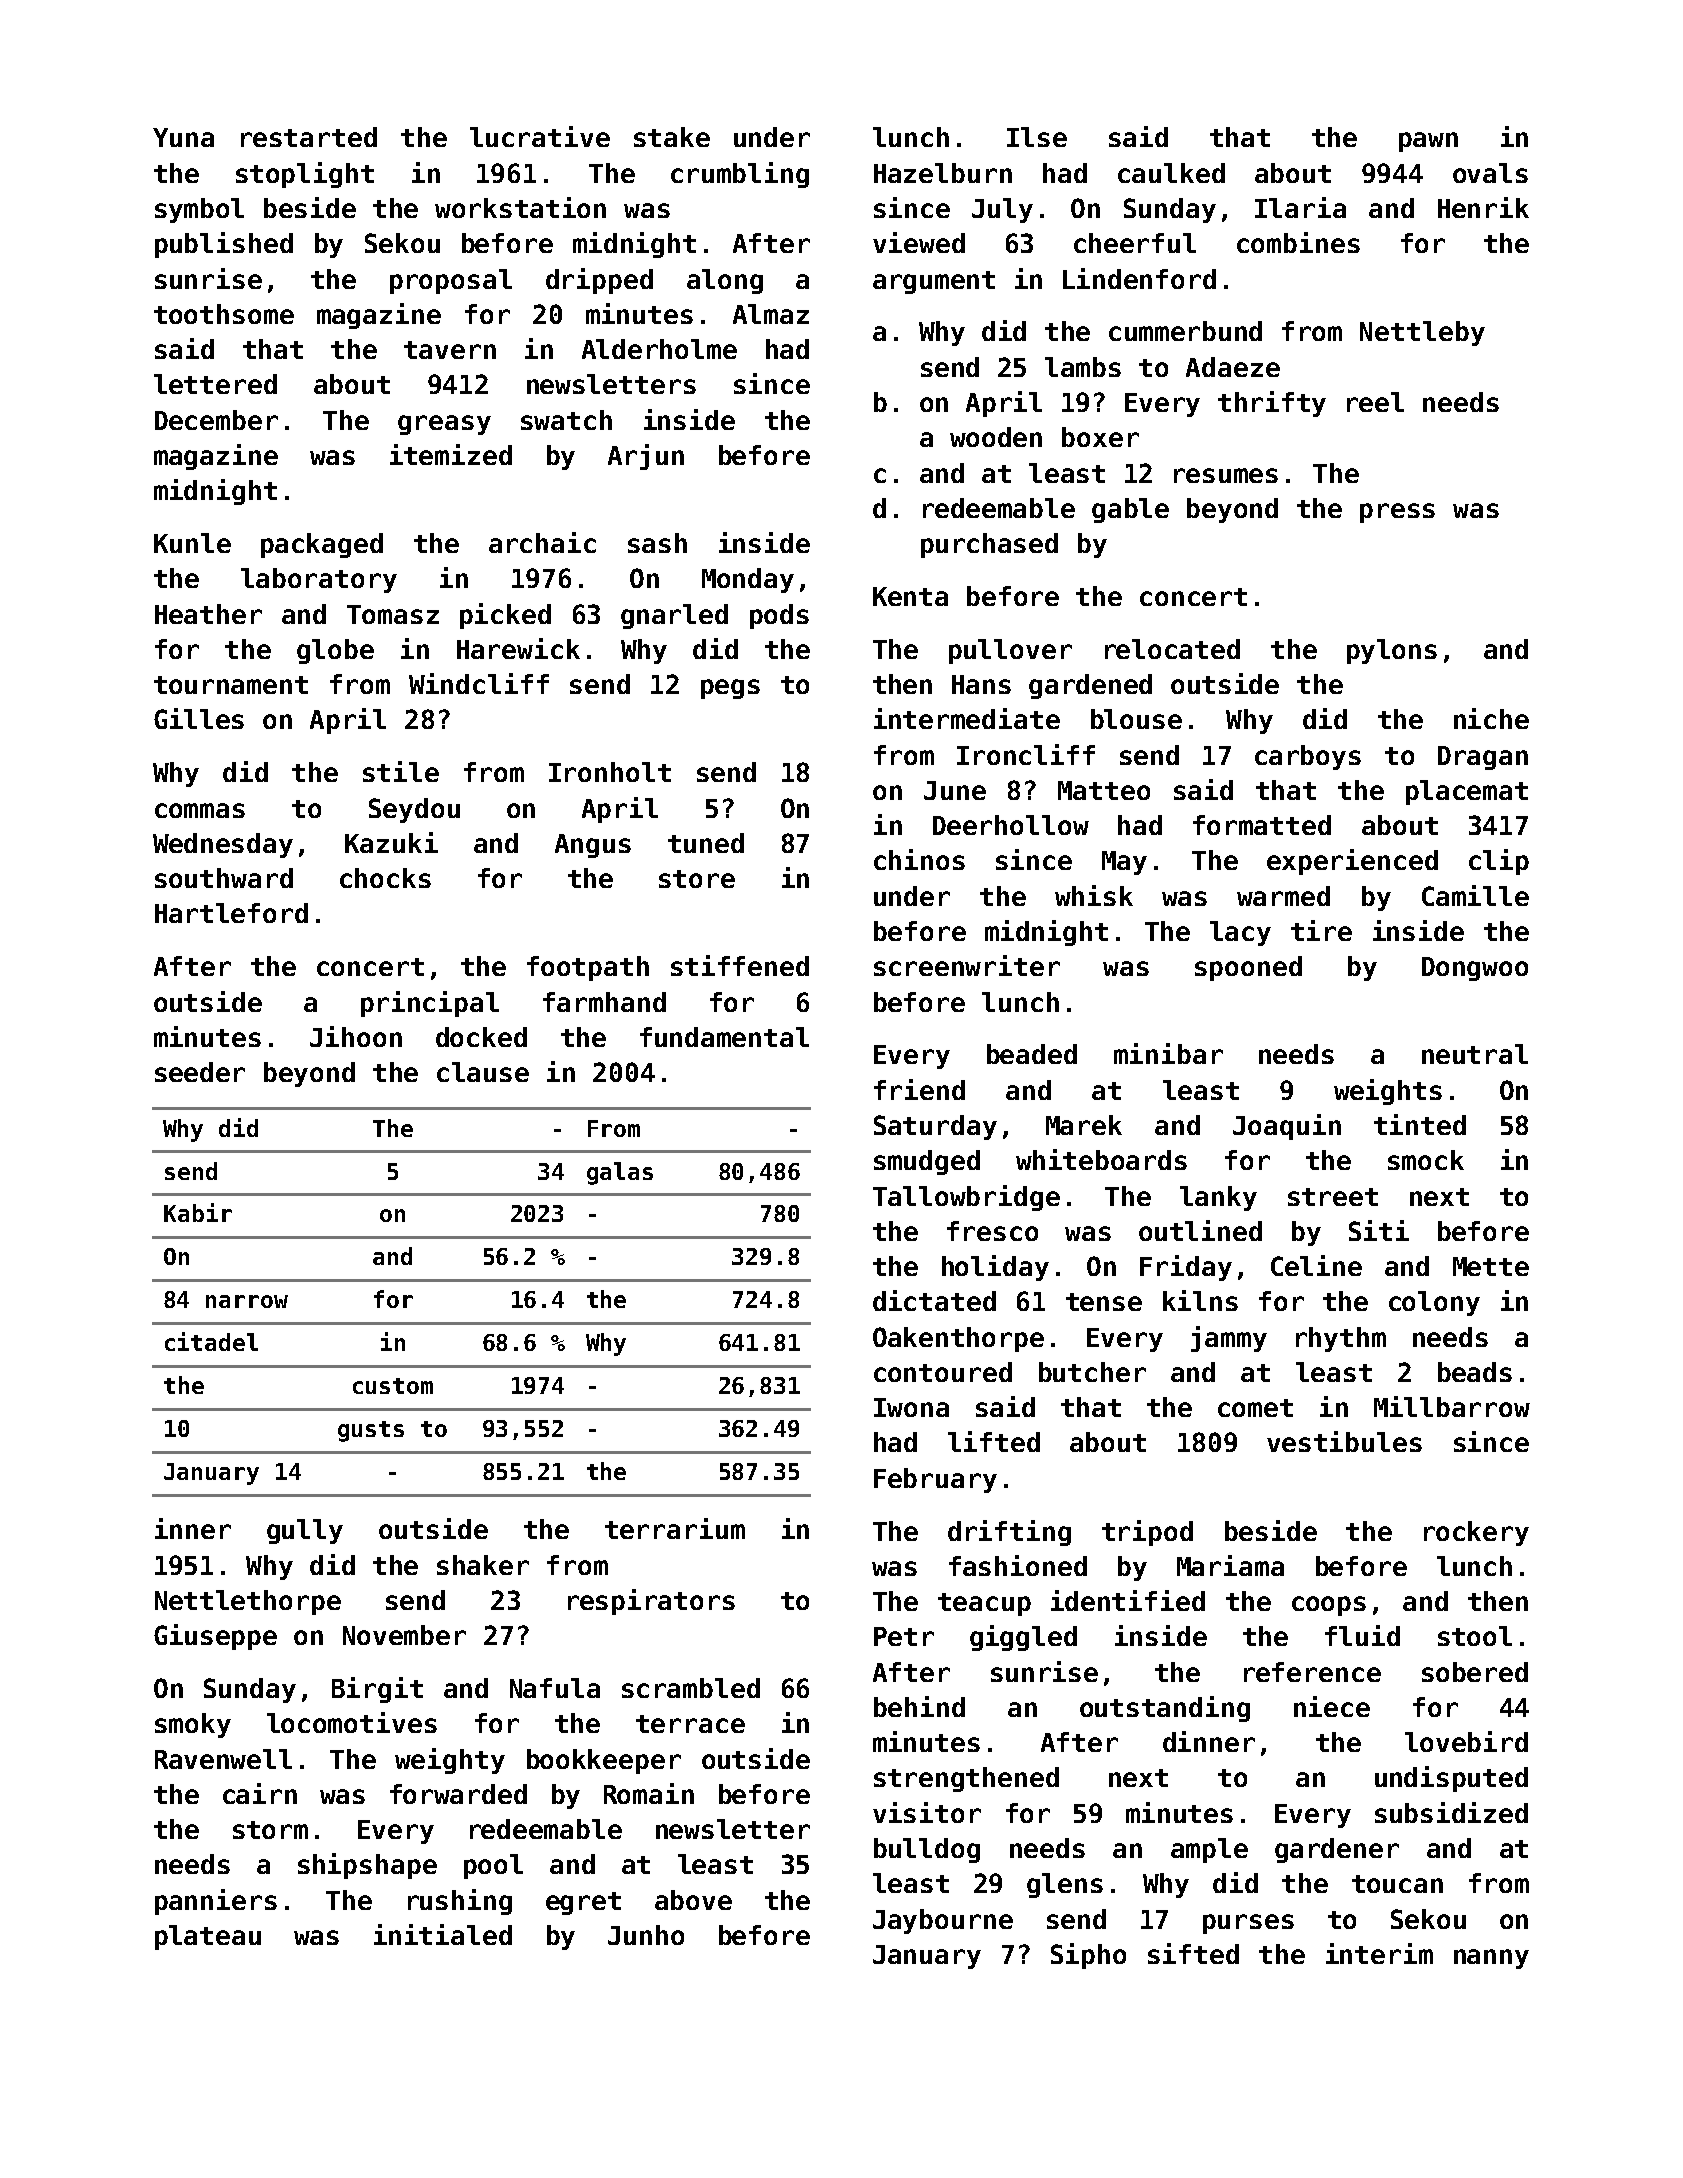  I want to click on Ironholt, so click(610, 772).
